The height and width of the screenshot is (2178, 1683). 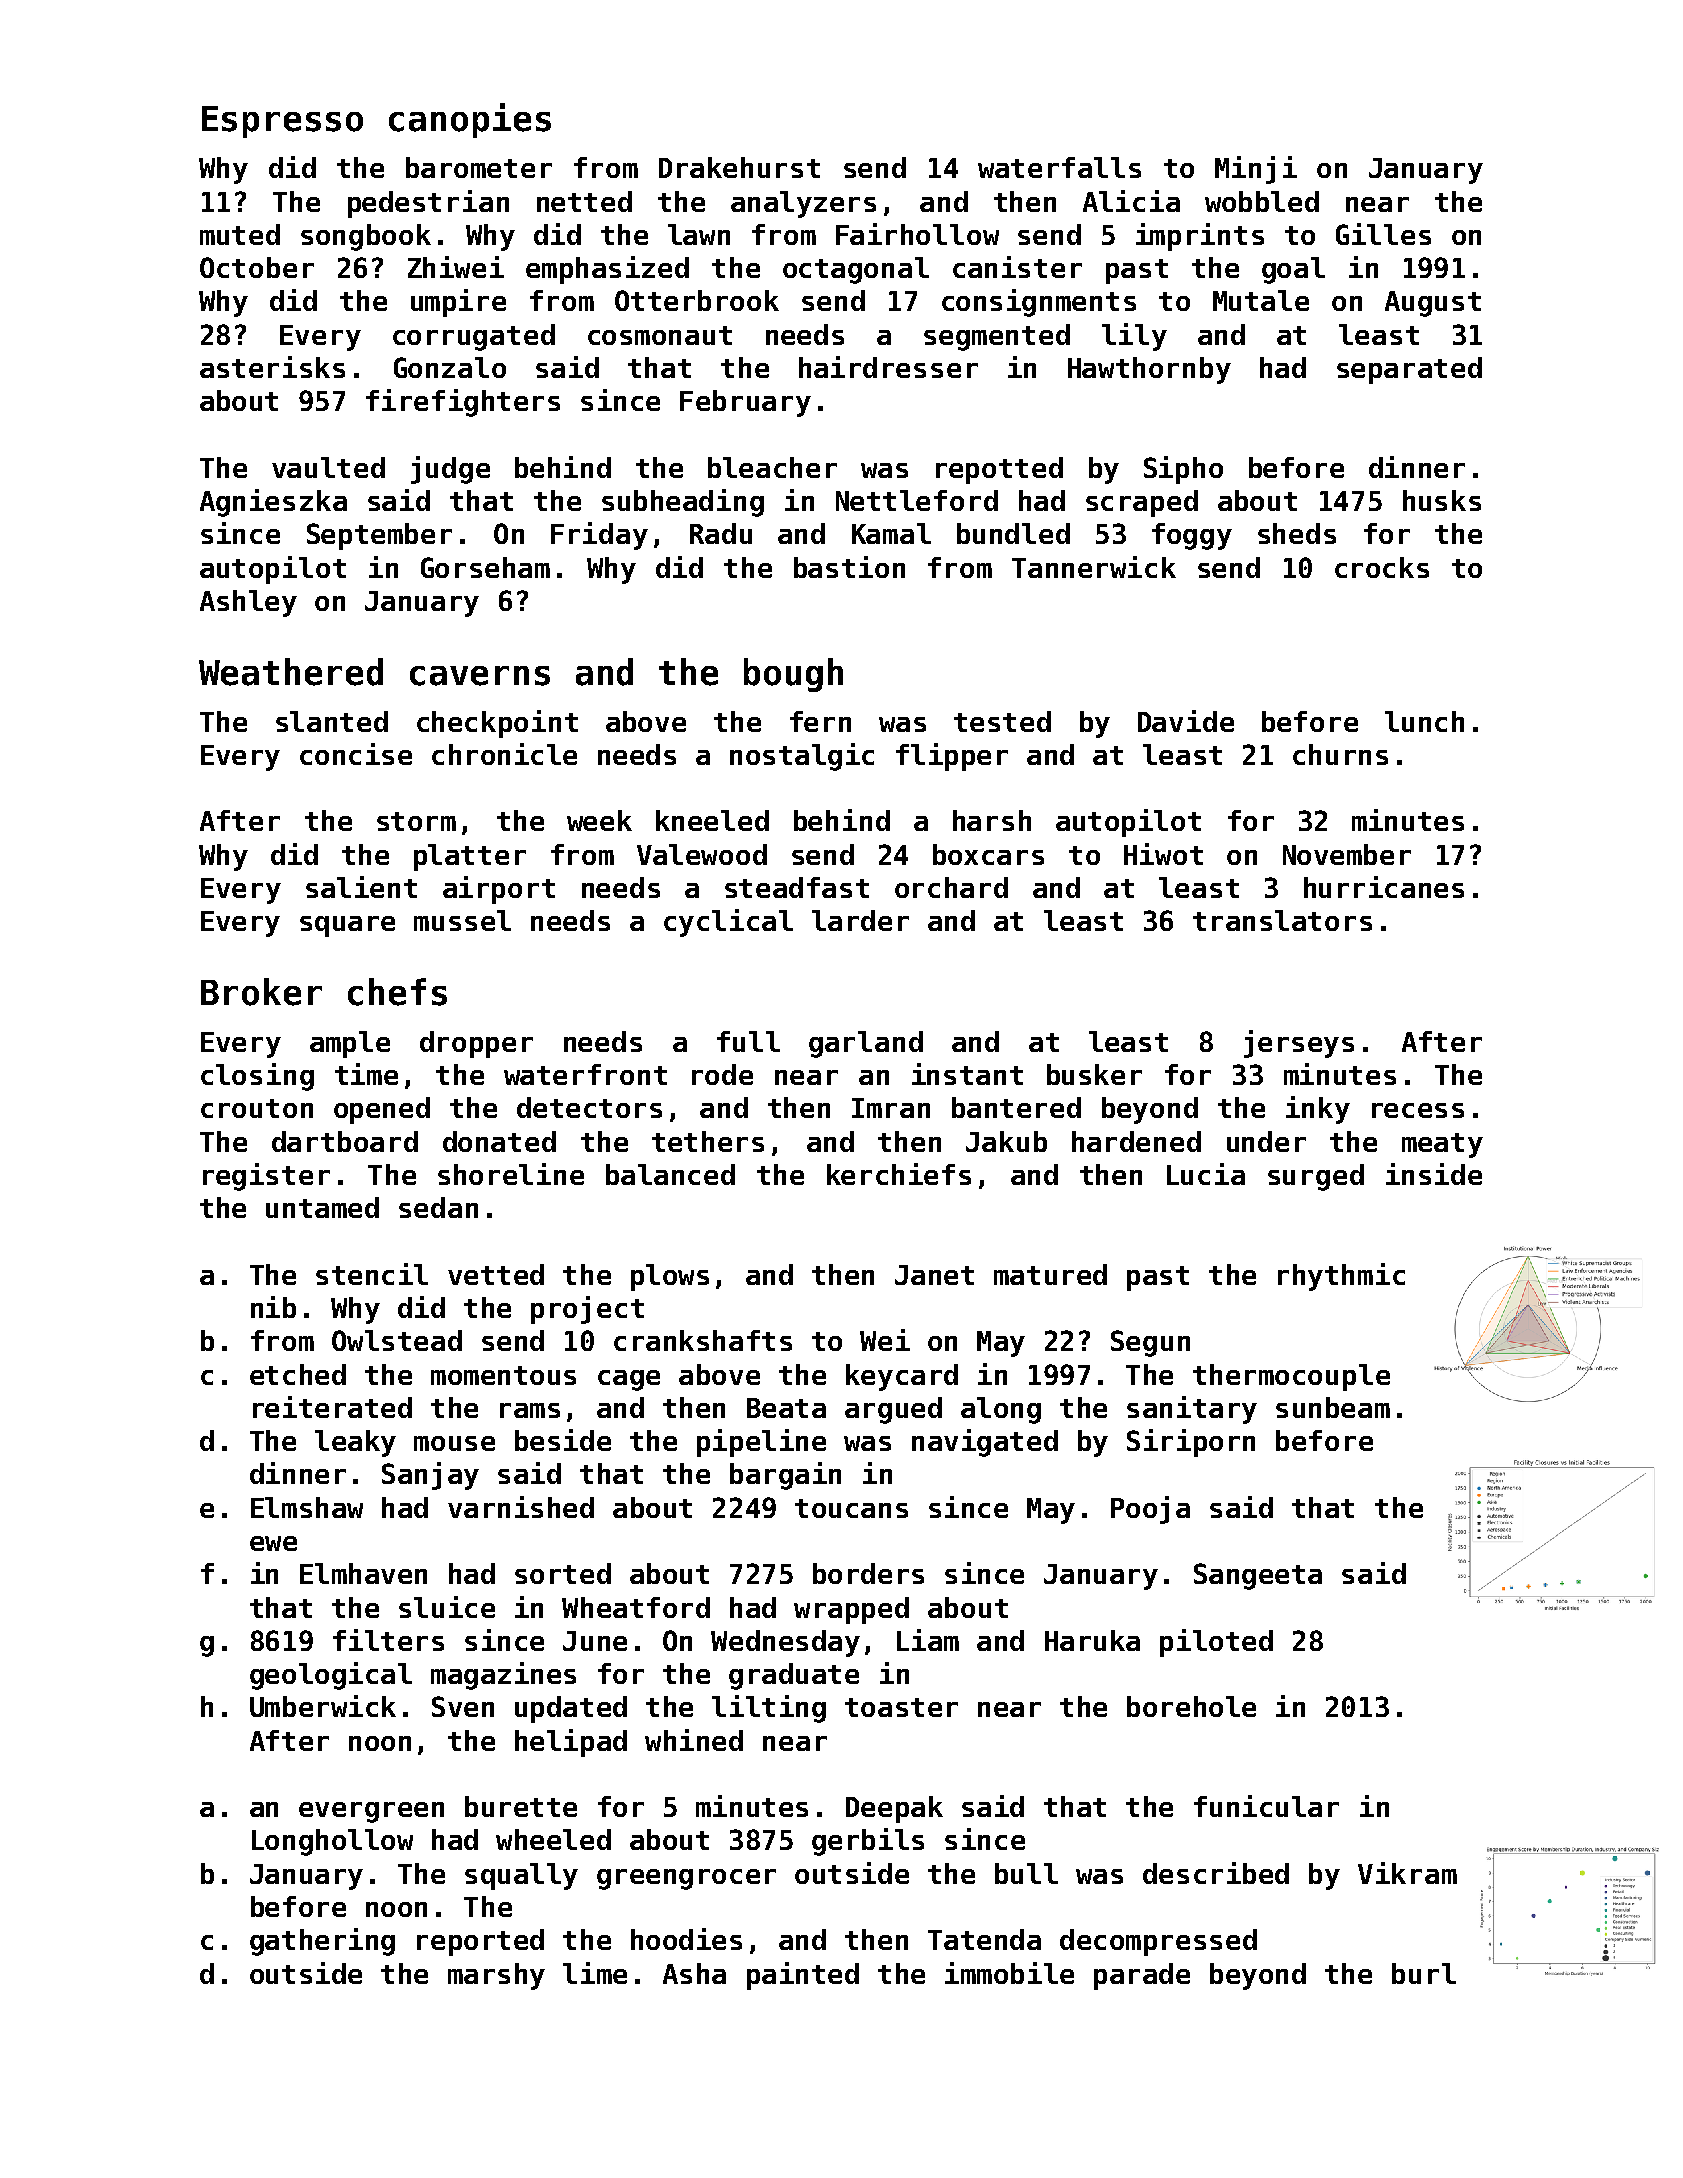 I want to click on Minji, so click(x=1256, y=170).
